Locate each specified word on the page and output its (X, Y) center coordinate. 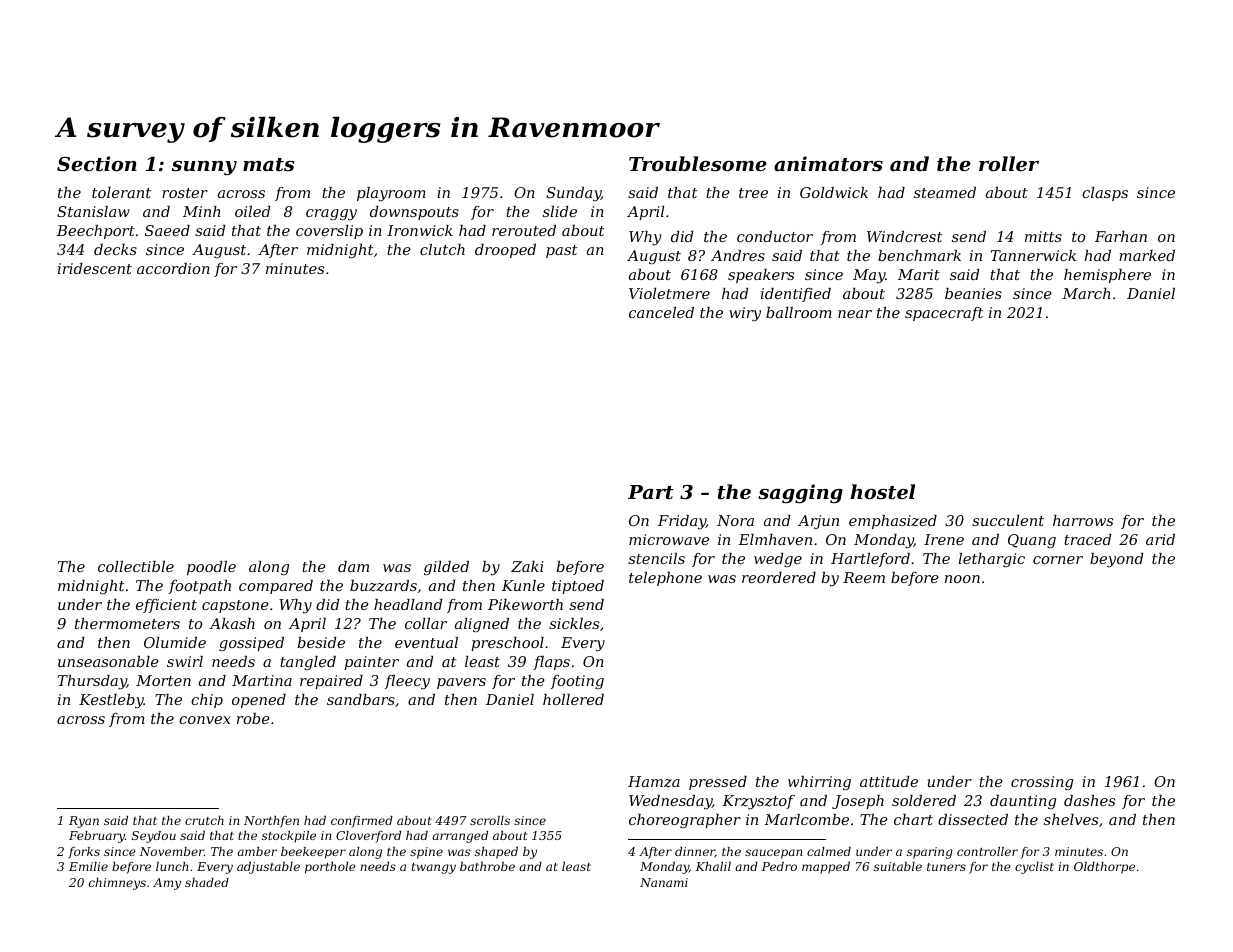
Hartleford (870, 560)
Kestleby (111, 701)
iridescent (95, 268)
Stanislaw (93, 211)
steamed (945, 192)
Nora (735, 520)
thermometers (127, 623)
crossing (1042, 783)
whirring (819, 783)
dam (353, 566)
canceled (661, 312)
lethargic (991, 560)
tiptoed (578, 587)
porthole (330, 868)
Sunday (573, 194)
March (1086, 293)
